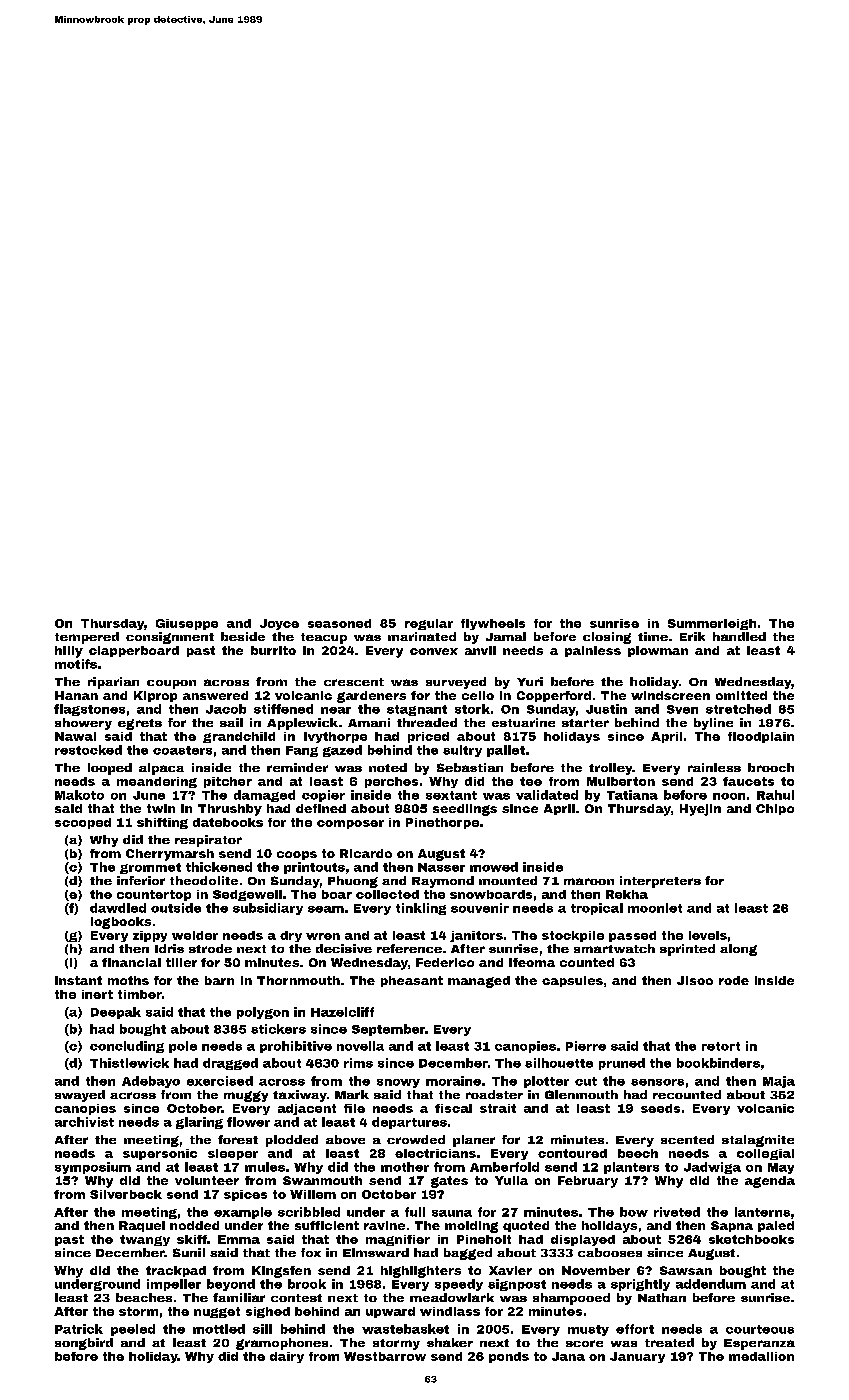 Image resolution: width=849 pixels, height=1400 pixels. I want to click on regular, so click(429, 624).
